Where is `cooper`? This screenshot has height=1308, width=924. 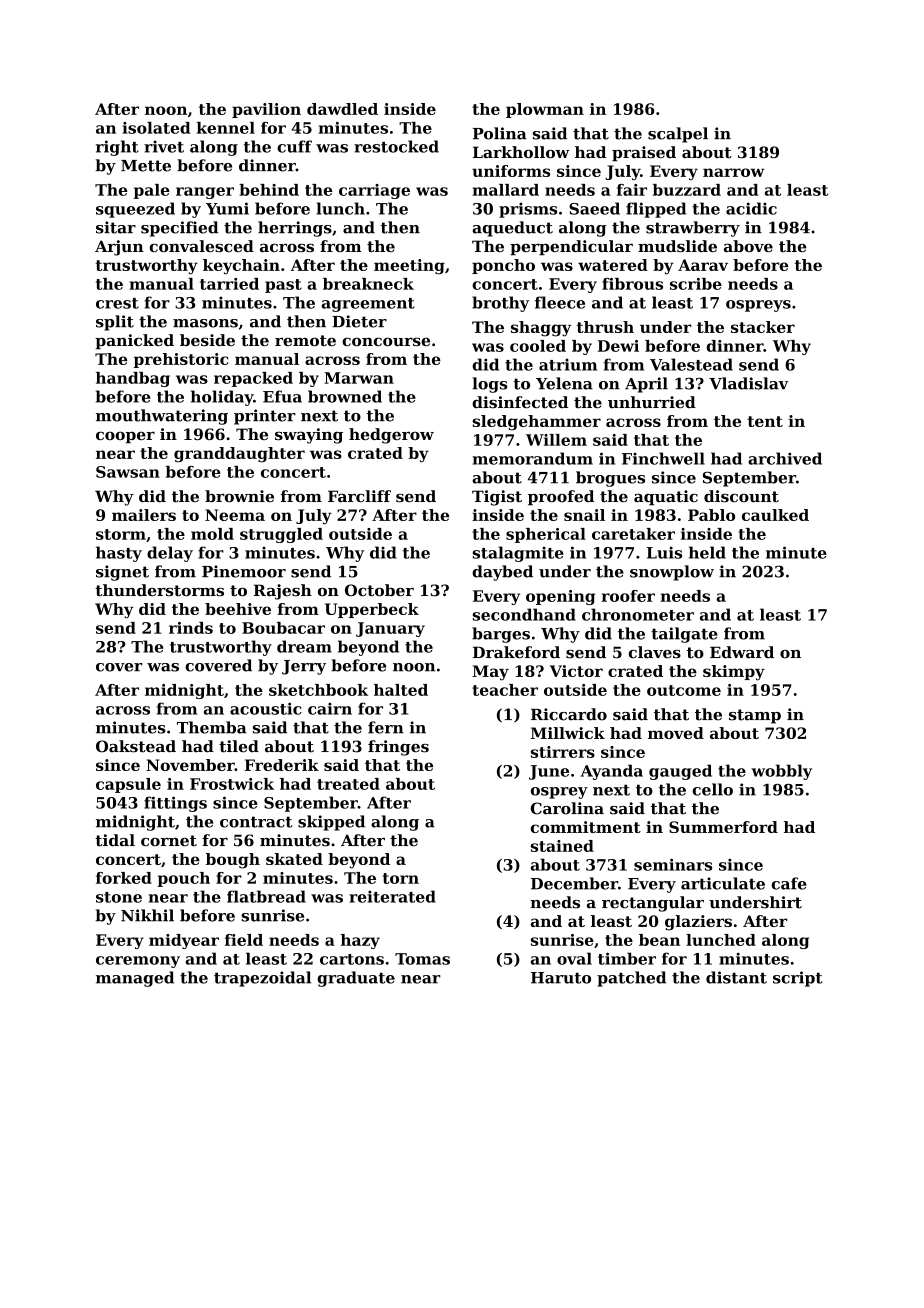
cooper is located at coordinates (125, 437).
